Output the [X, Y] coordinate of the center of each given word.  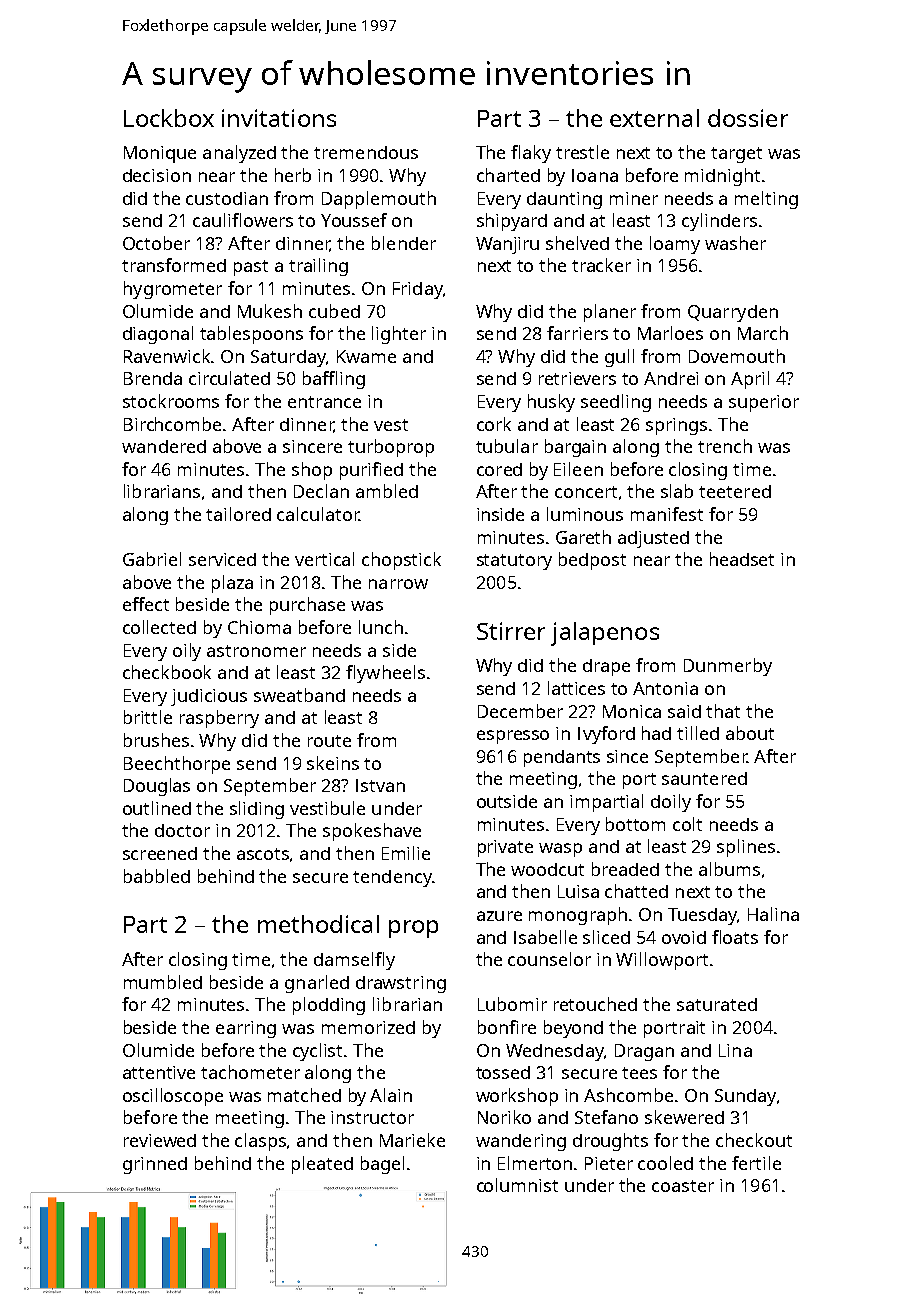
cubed [334, 311]
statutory [514, 562]
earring [246, 1029]
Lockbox [169, 118]
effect [146, 604]
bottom [635, 824]
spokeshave [372, 832]
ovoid [684, 937]
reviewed [160, 1140]
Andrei [671, 378]
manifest [667, 514]
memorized [368, 1027]
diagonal [158, 335]
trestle [582, 152]
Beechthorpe [177, 765]
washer [735, 243]
